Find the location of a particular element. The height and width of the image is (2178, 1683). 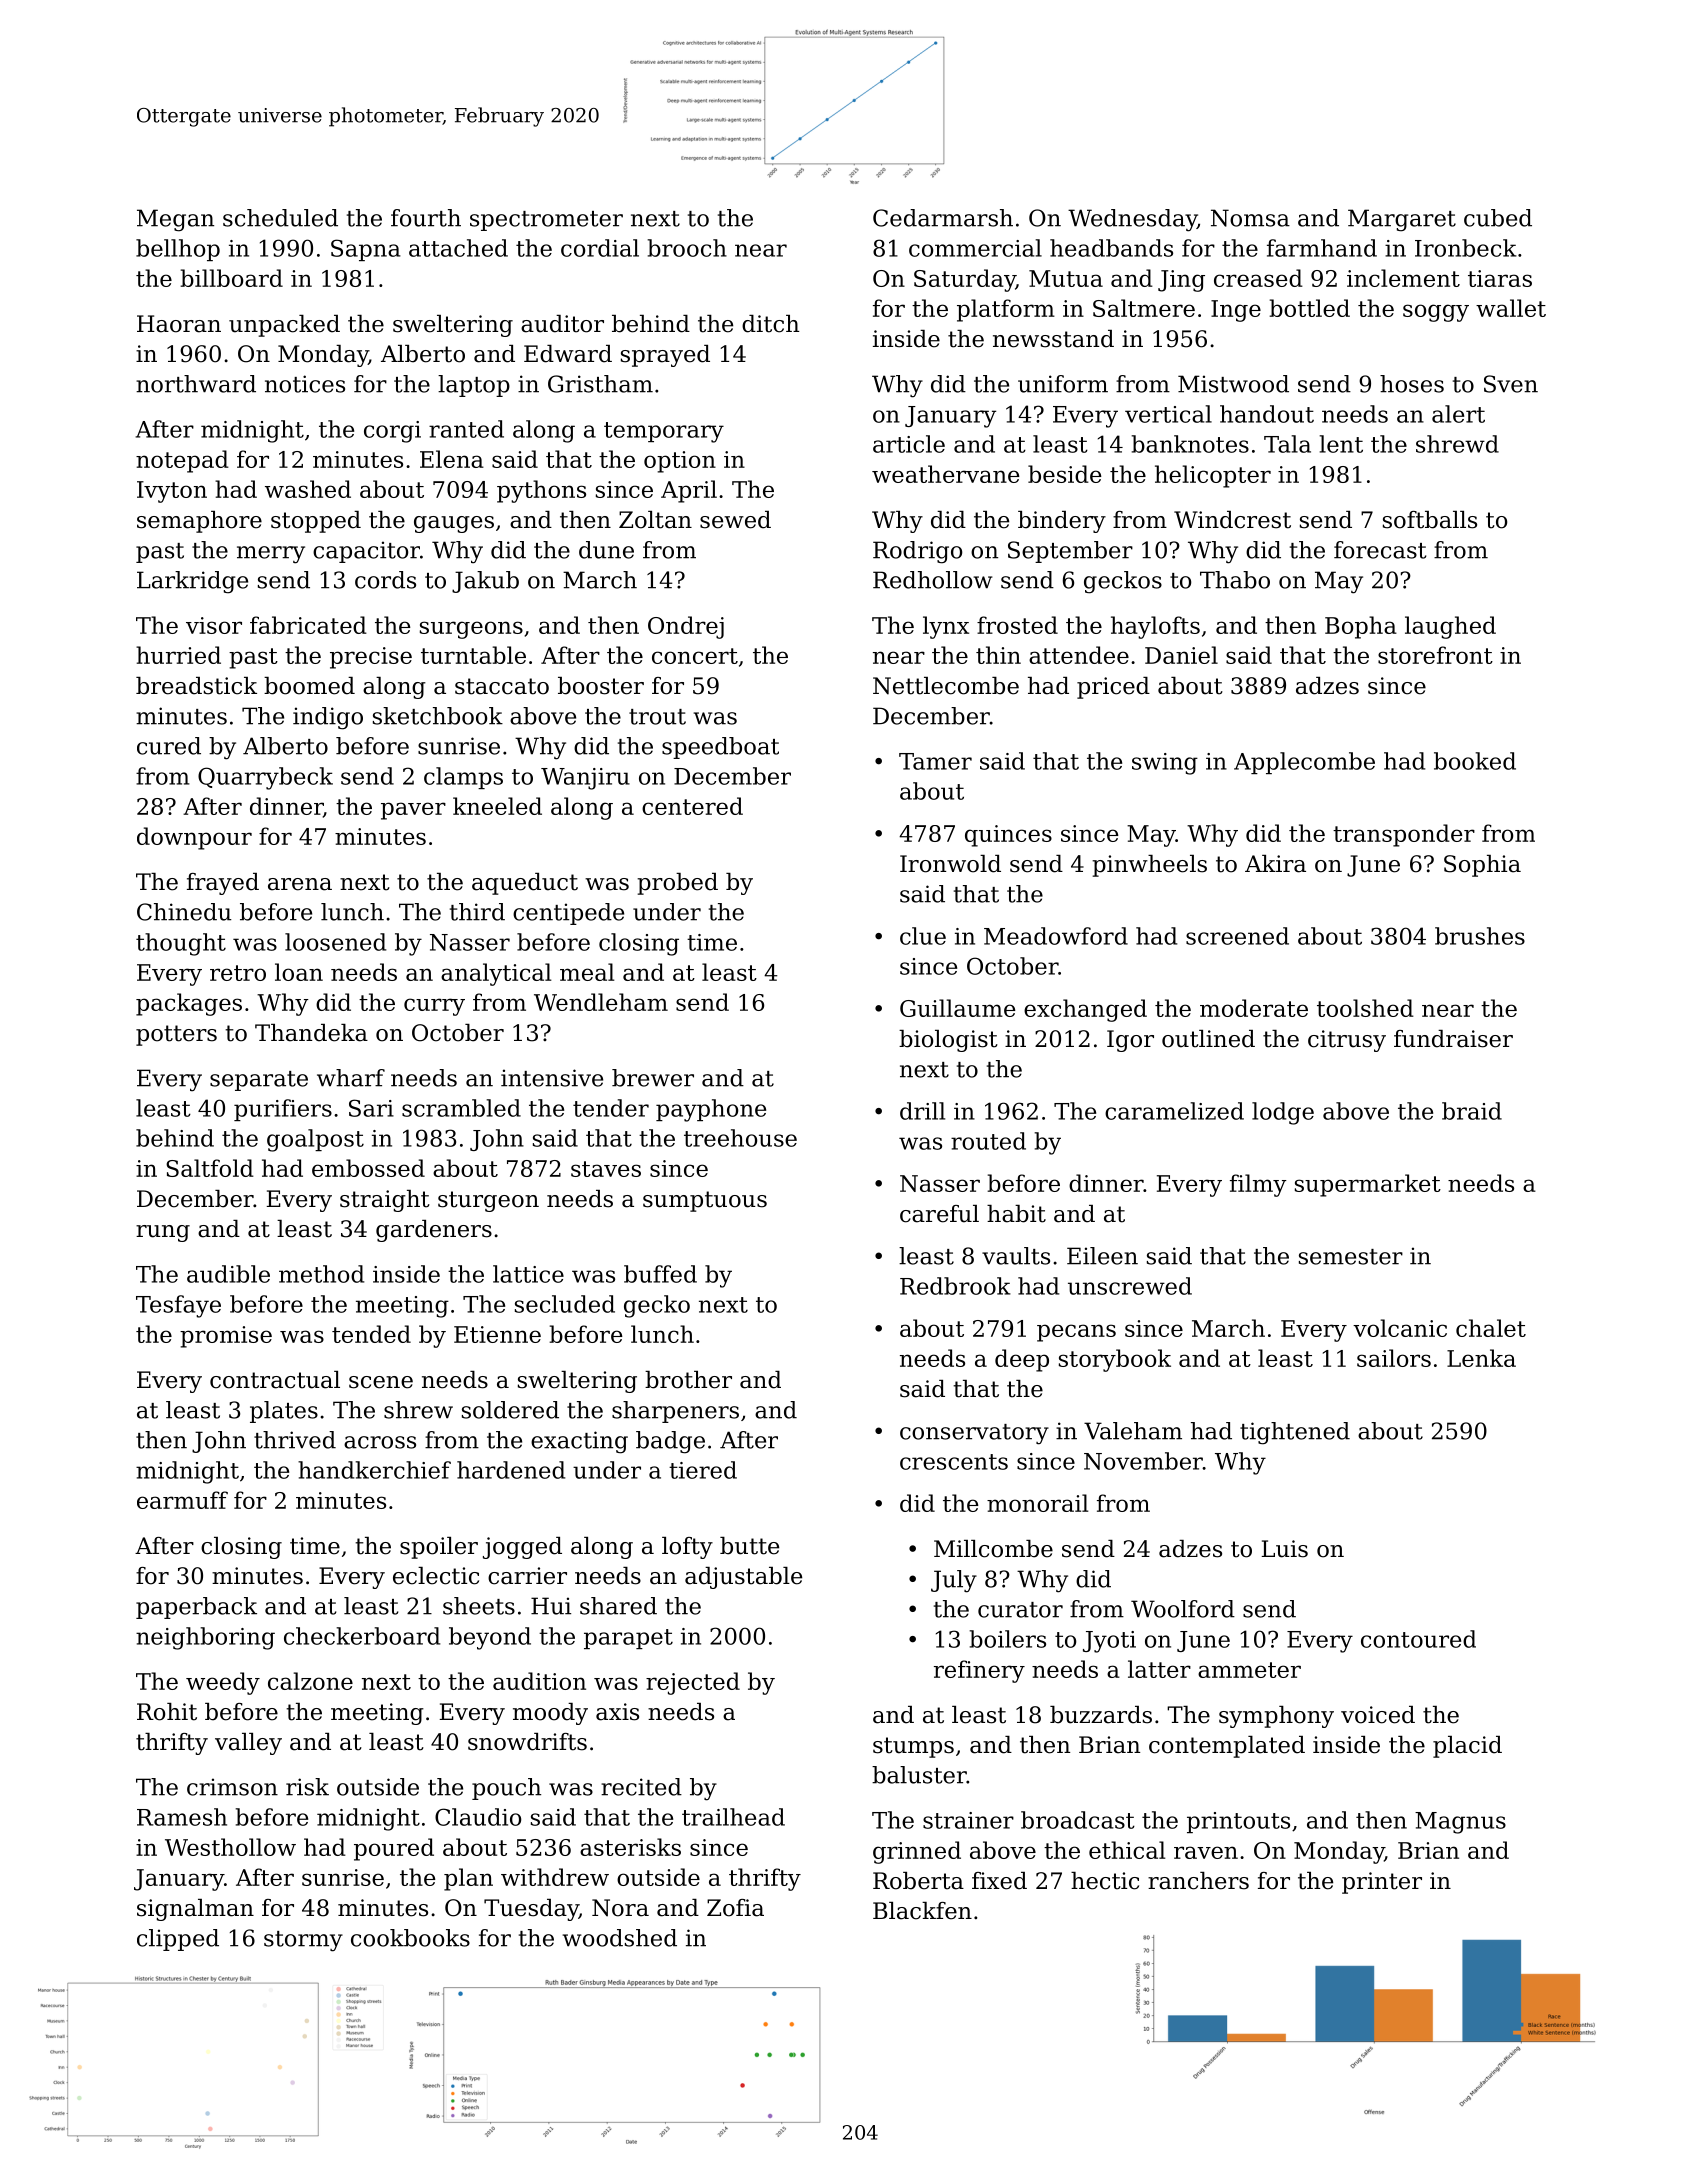

promise is located at coordinates (226, 1337).
